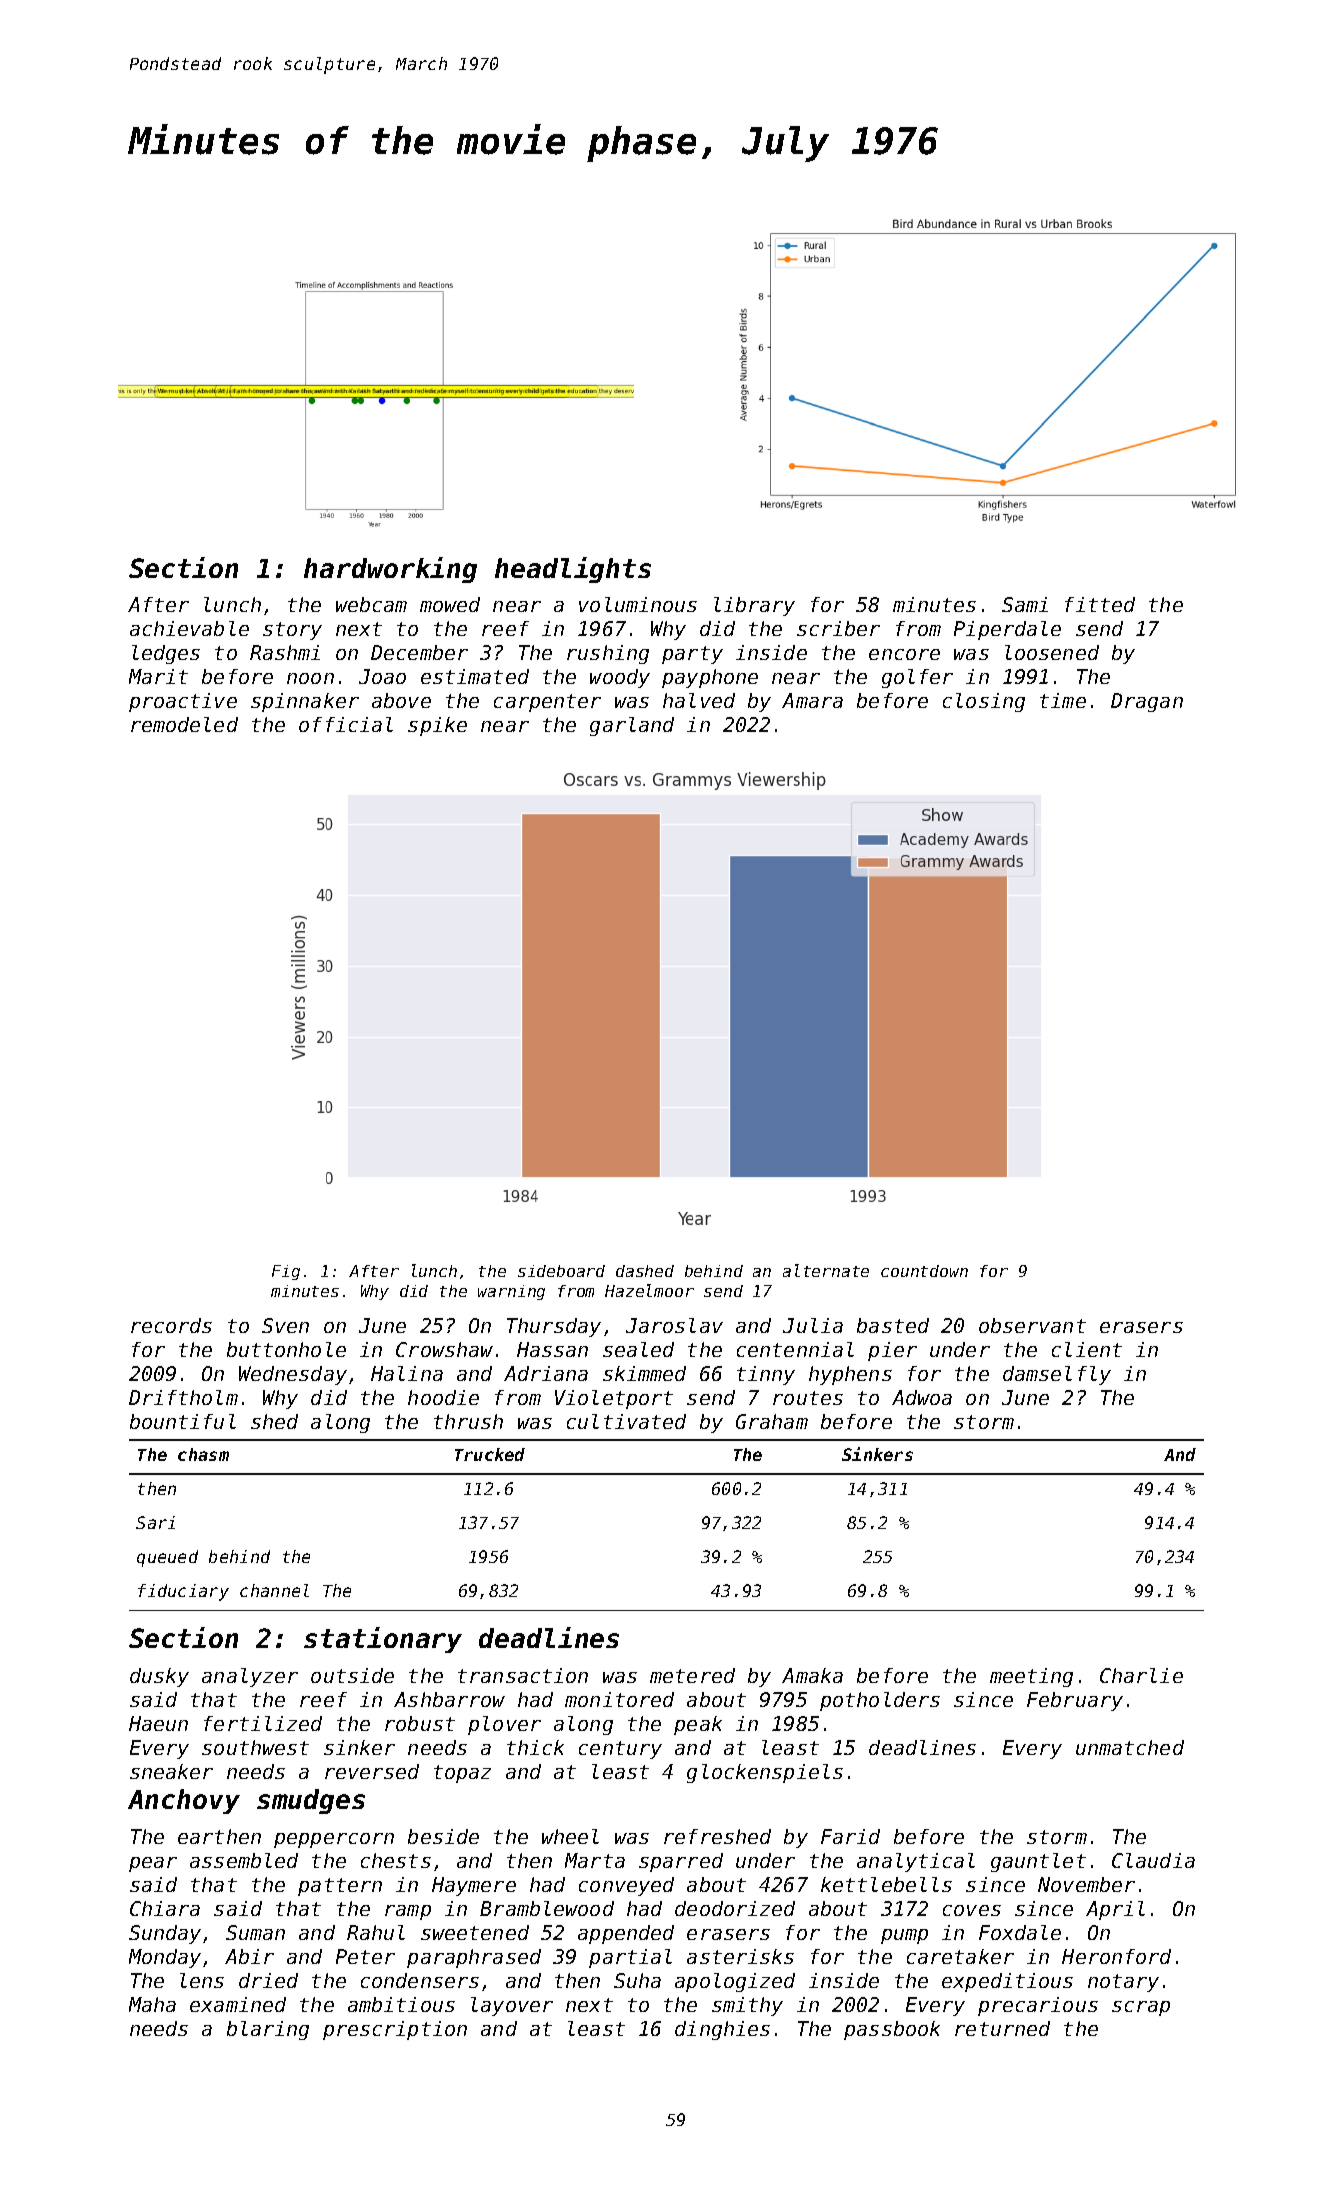  Describe the element at coordinates (1087, 1349) in the screenshot. I see `client` at that location.
